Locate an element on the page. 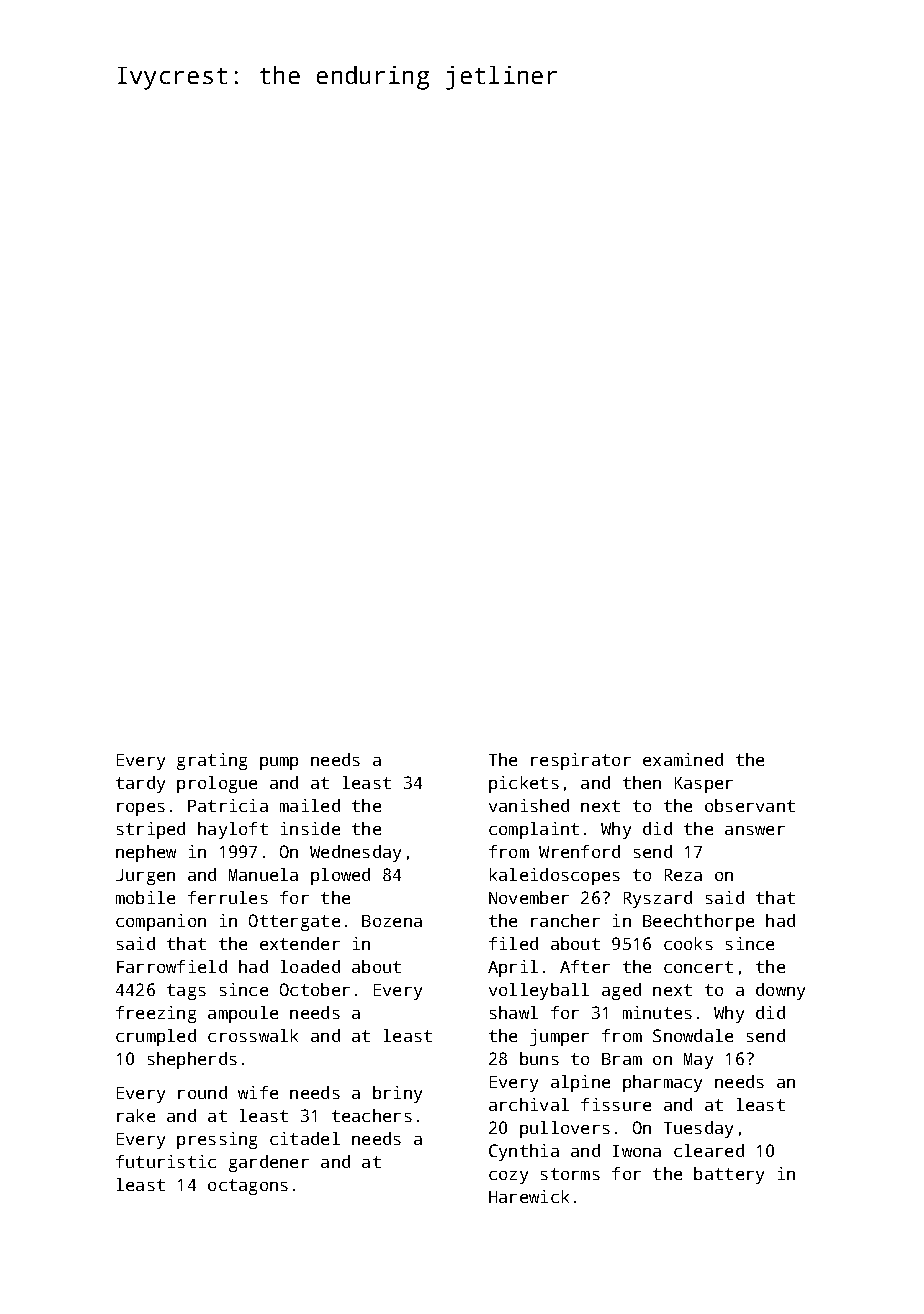 This document has height=1314, width=924. pump is located at coordinates (279, 763).
